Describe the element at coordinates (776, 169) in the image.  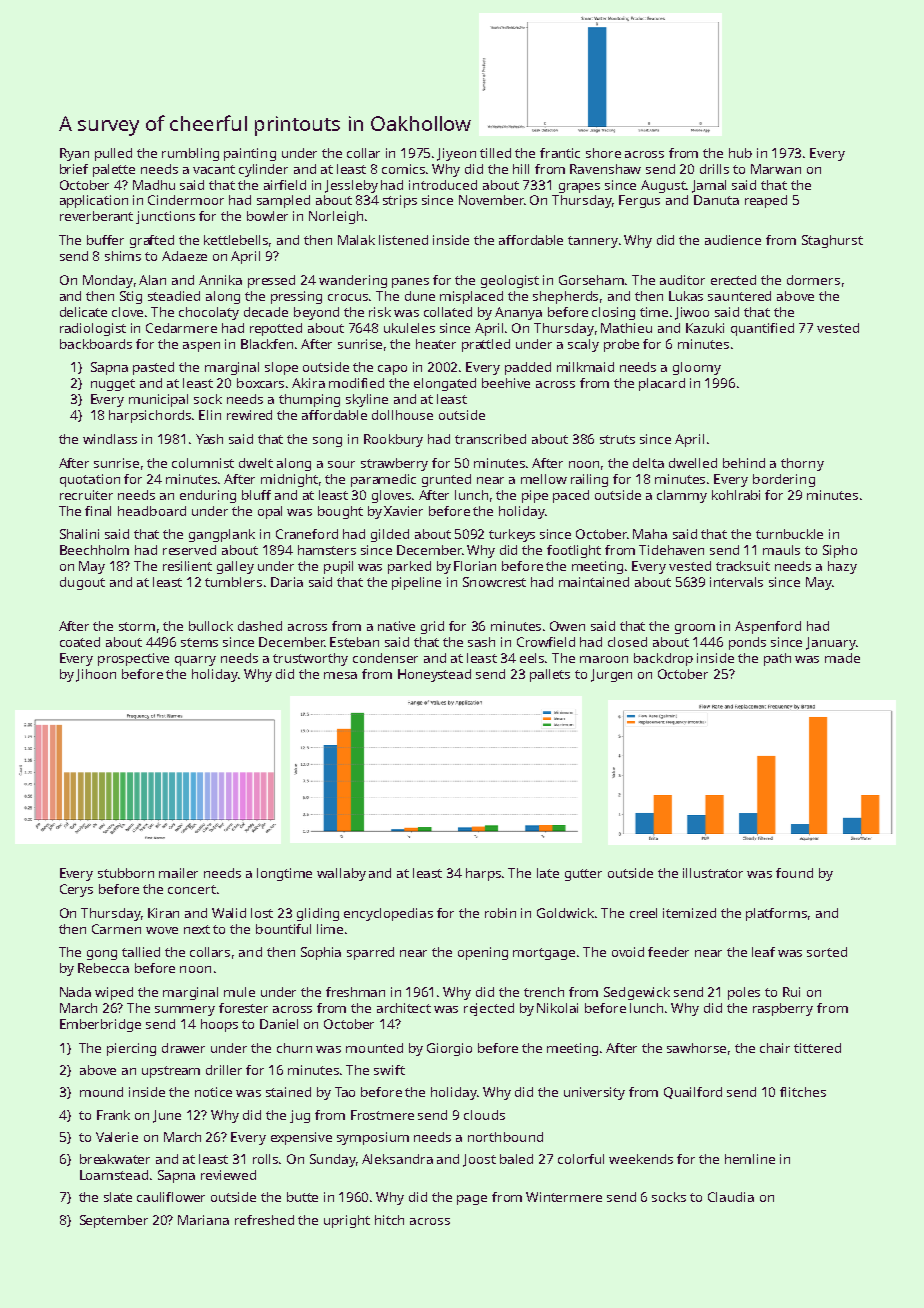
I see `Marwan` at that location.
